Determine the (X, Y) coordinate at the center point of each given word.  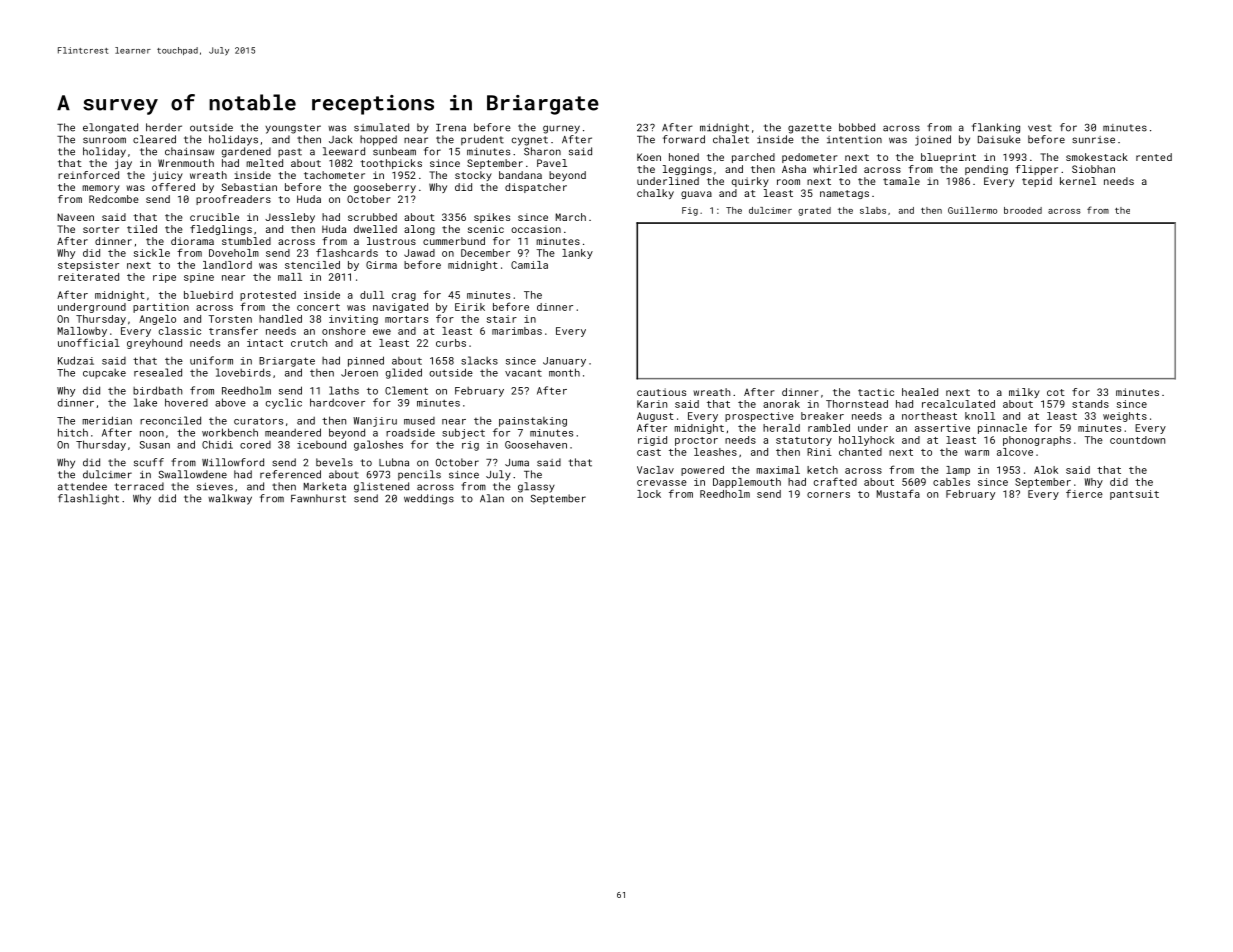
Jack (340, 139)
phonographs (1037, 441)
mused (419, 421)
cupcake (104, 374)
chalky (655, 194)
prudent (482, 140)
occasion (536, 229)
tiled (142, 229)
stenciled (312, 265)
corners (828, 495)
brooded (1023, 210)
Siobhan (1093, 169)
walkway (230, 499)
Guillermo (972, 210)
